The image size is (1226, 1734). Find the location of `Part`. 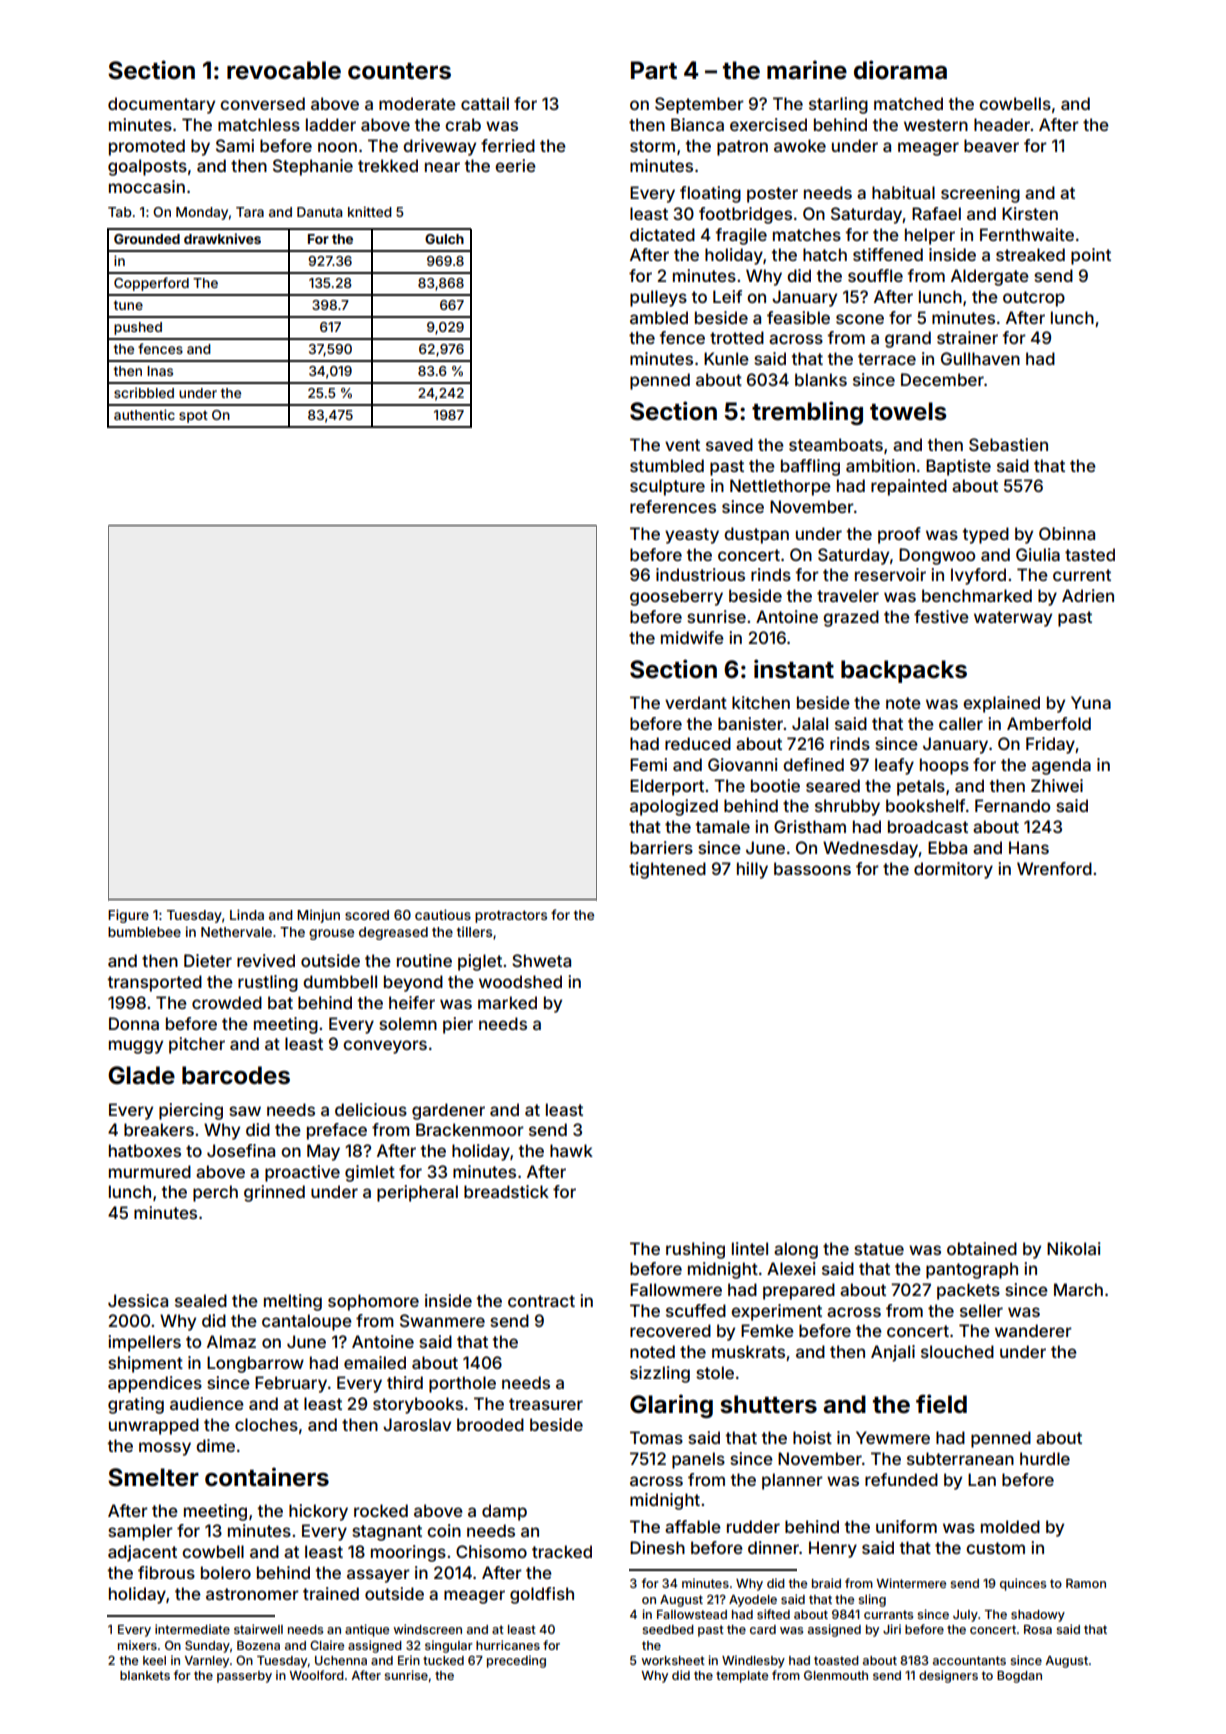

Part is located at coordinates (654, 70).
